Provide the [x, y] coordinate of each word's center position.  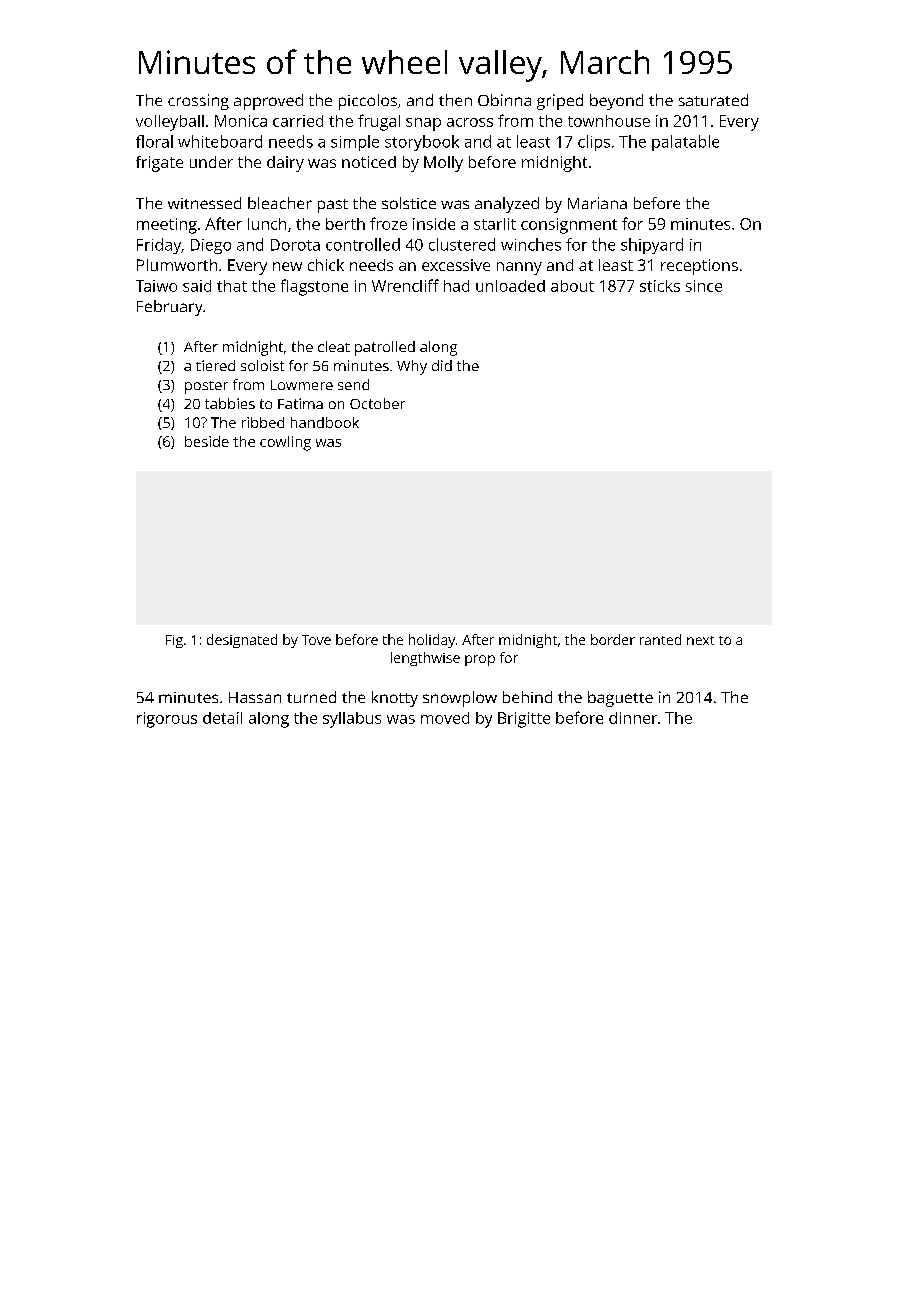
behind [527, 697]
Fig [174, 641]
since [704, 286]
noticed [369, 162]
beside [207, 441]
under [211, 162]
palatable [685, 143]
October [377, 403]
